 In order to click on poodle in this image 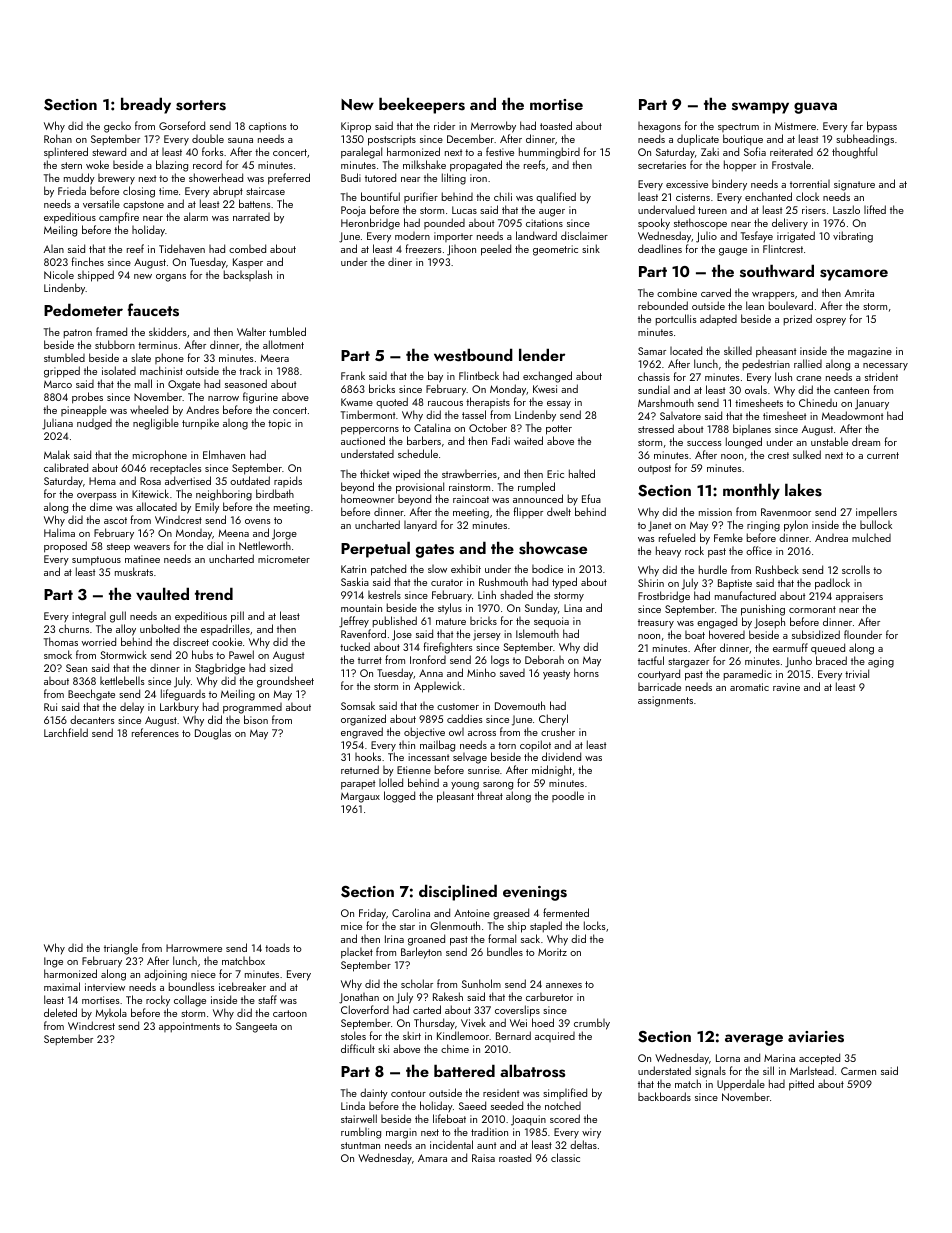, I will do `click(568, 796)`.
